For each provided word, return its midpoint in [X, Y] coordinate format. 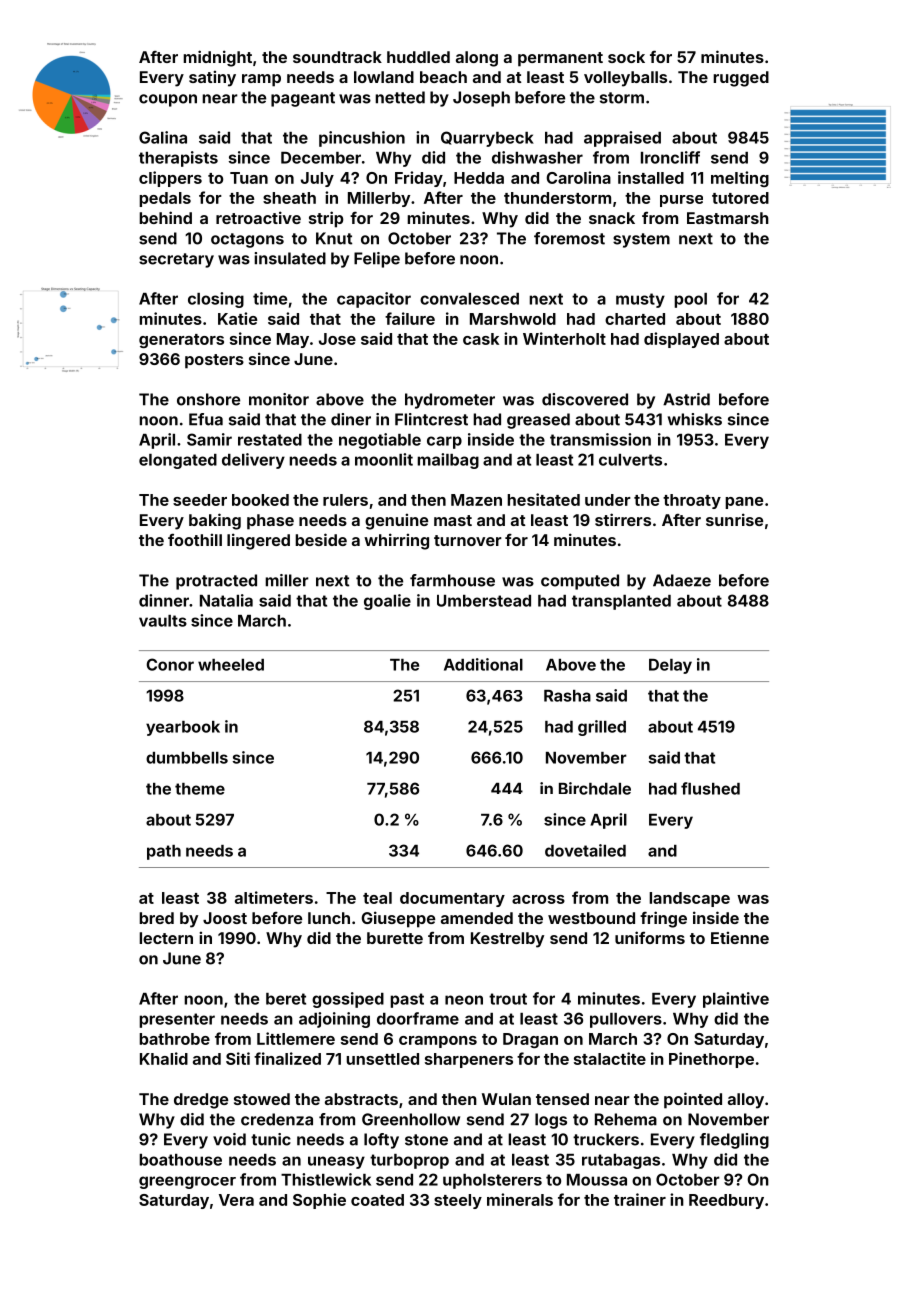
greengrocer [187, 1182]
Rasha [567, 696]
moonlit [384, 459]
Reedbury [726, 1201]
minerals [520, 1199]
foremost [569, 238]
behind [165, 217]
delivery [253, 461]
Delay [670, 666]
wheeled [231, 665]
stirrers [623, 519]
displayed [681, 340]
